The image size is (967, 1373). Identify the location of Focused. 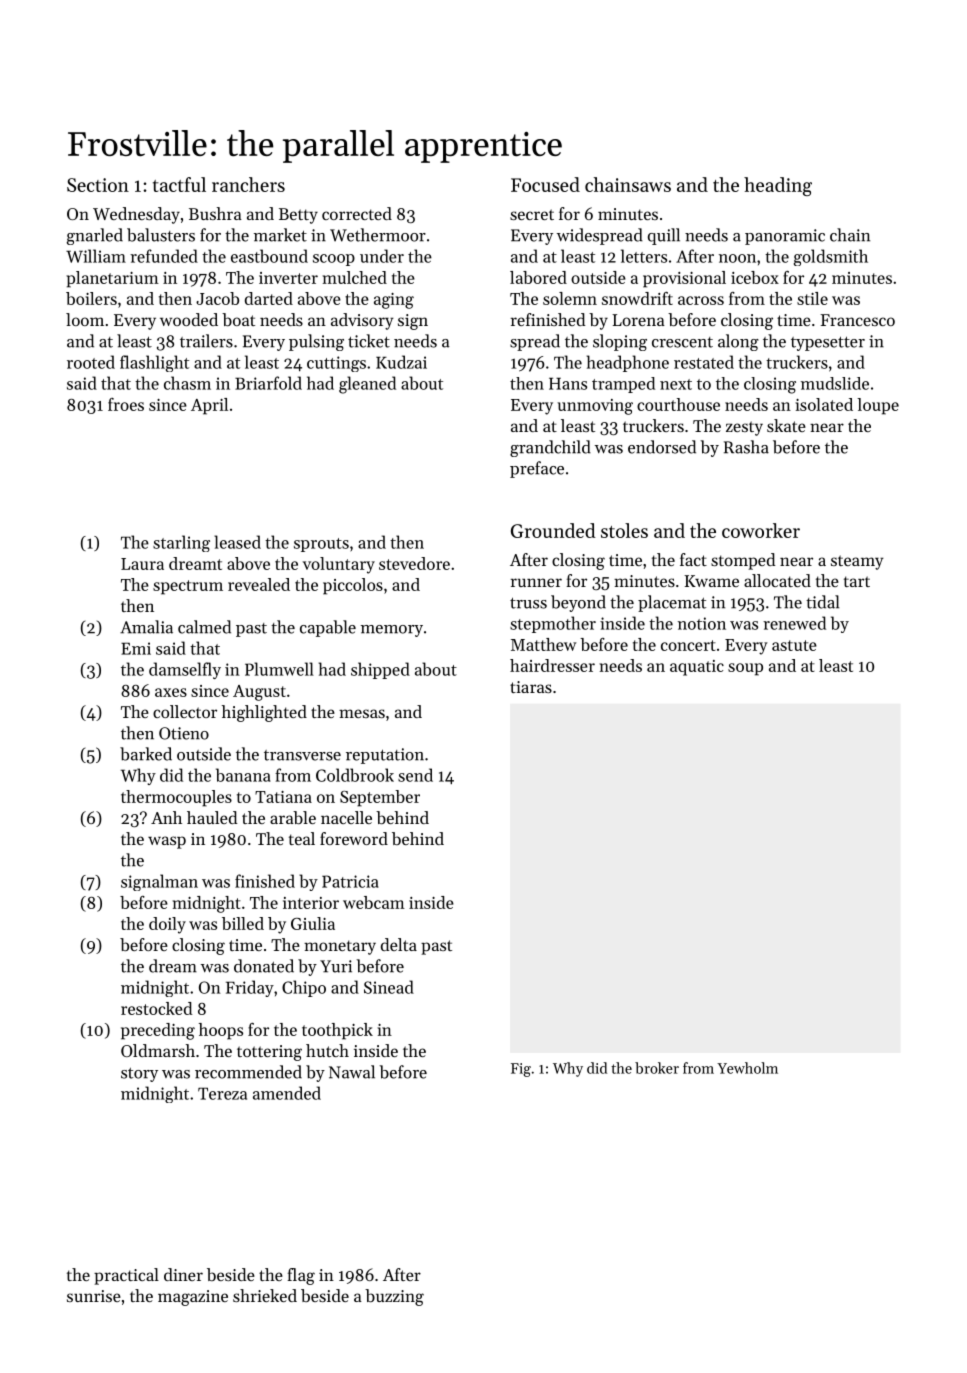
(545, 184).
